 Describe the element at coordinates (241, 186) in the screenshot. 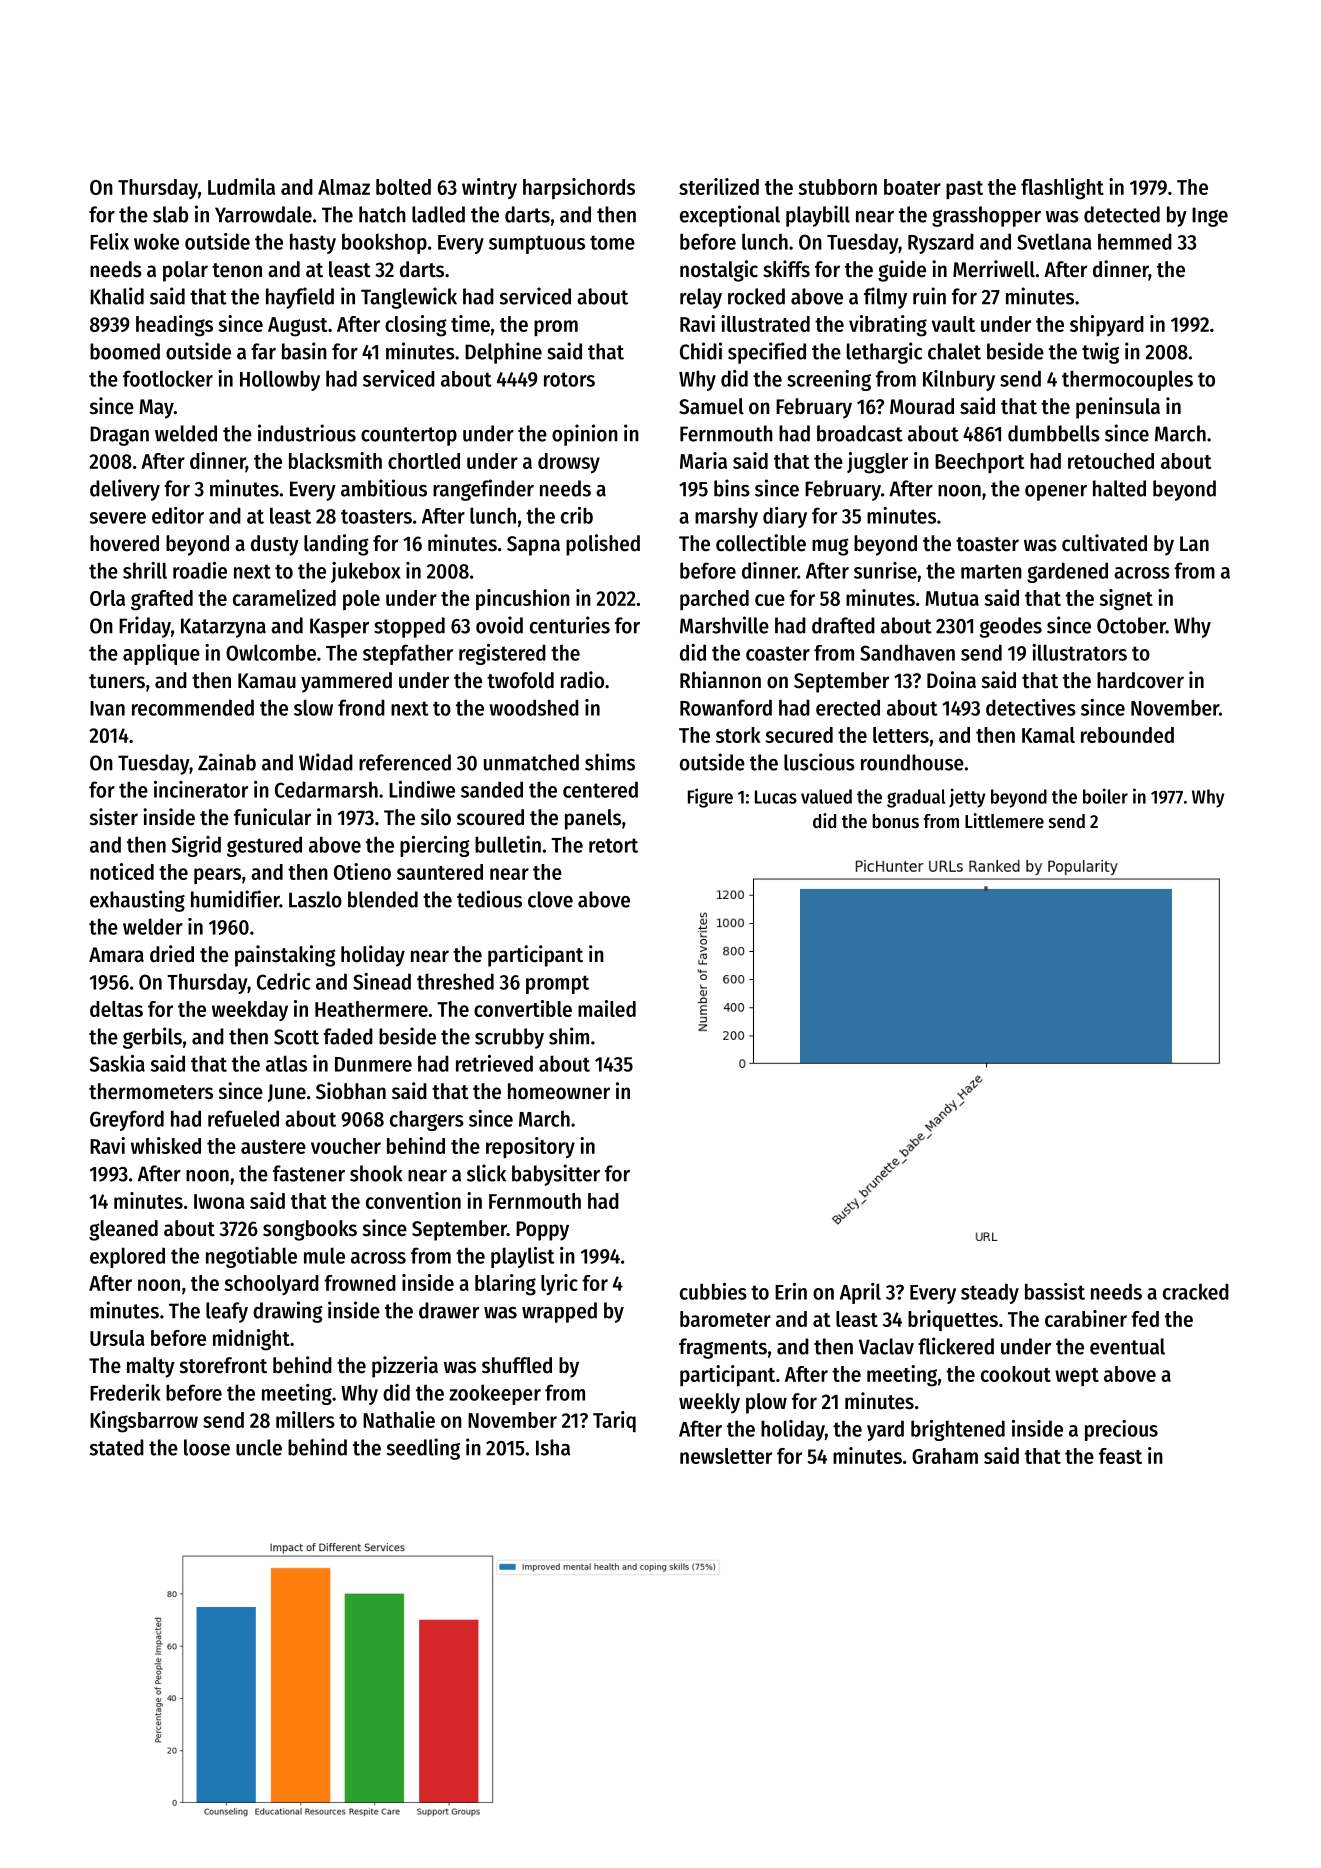

I see `Ludmila` at that location.
